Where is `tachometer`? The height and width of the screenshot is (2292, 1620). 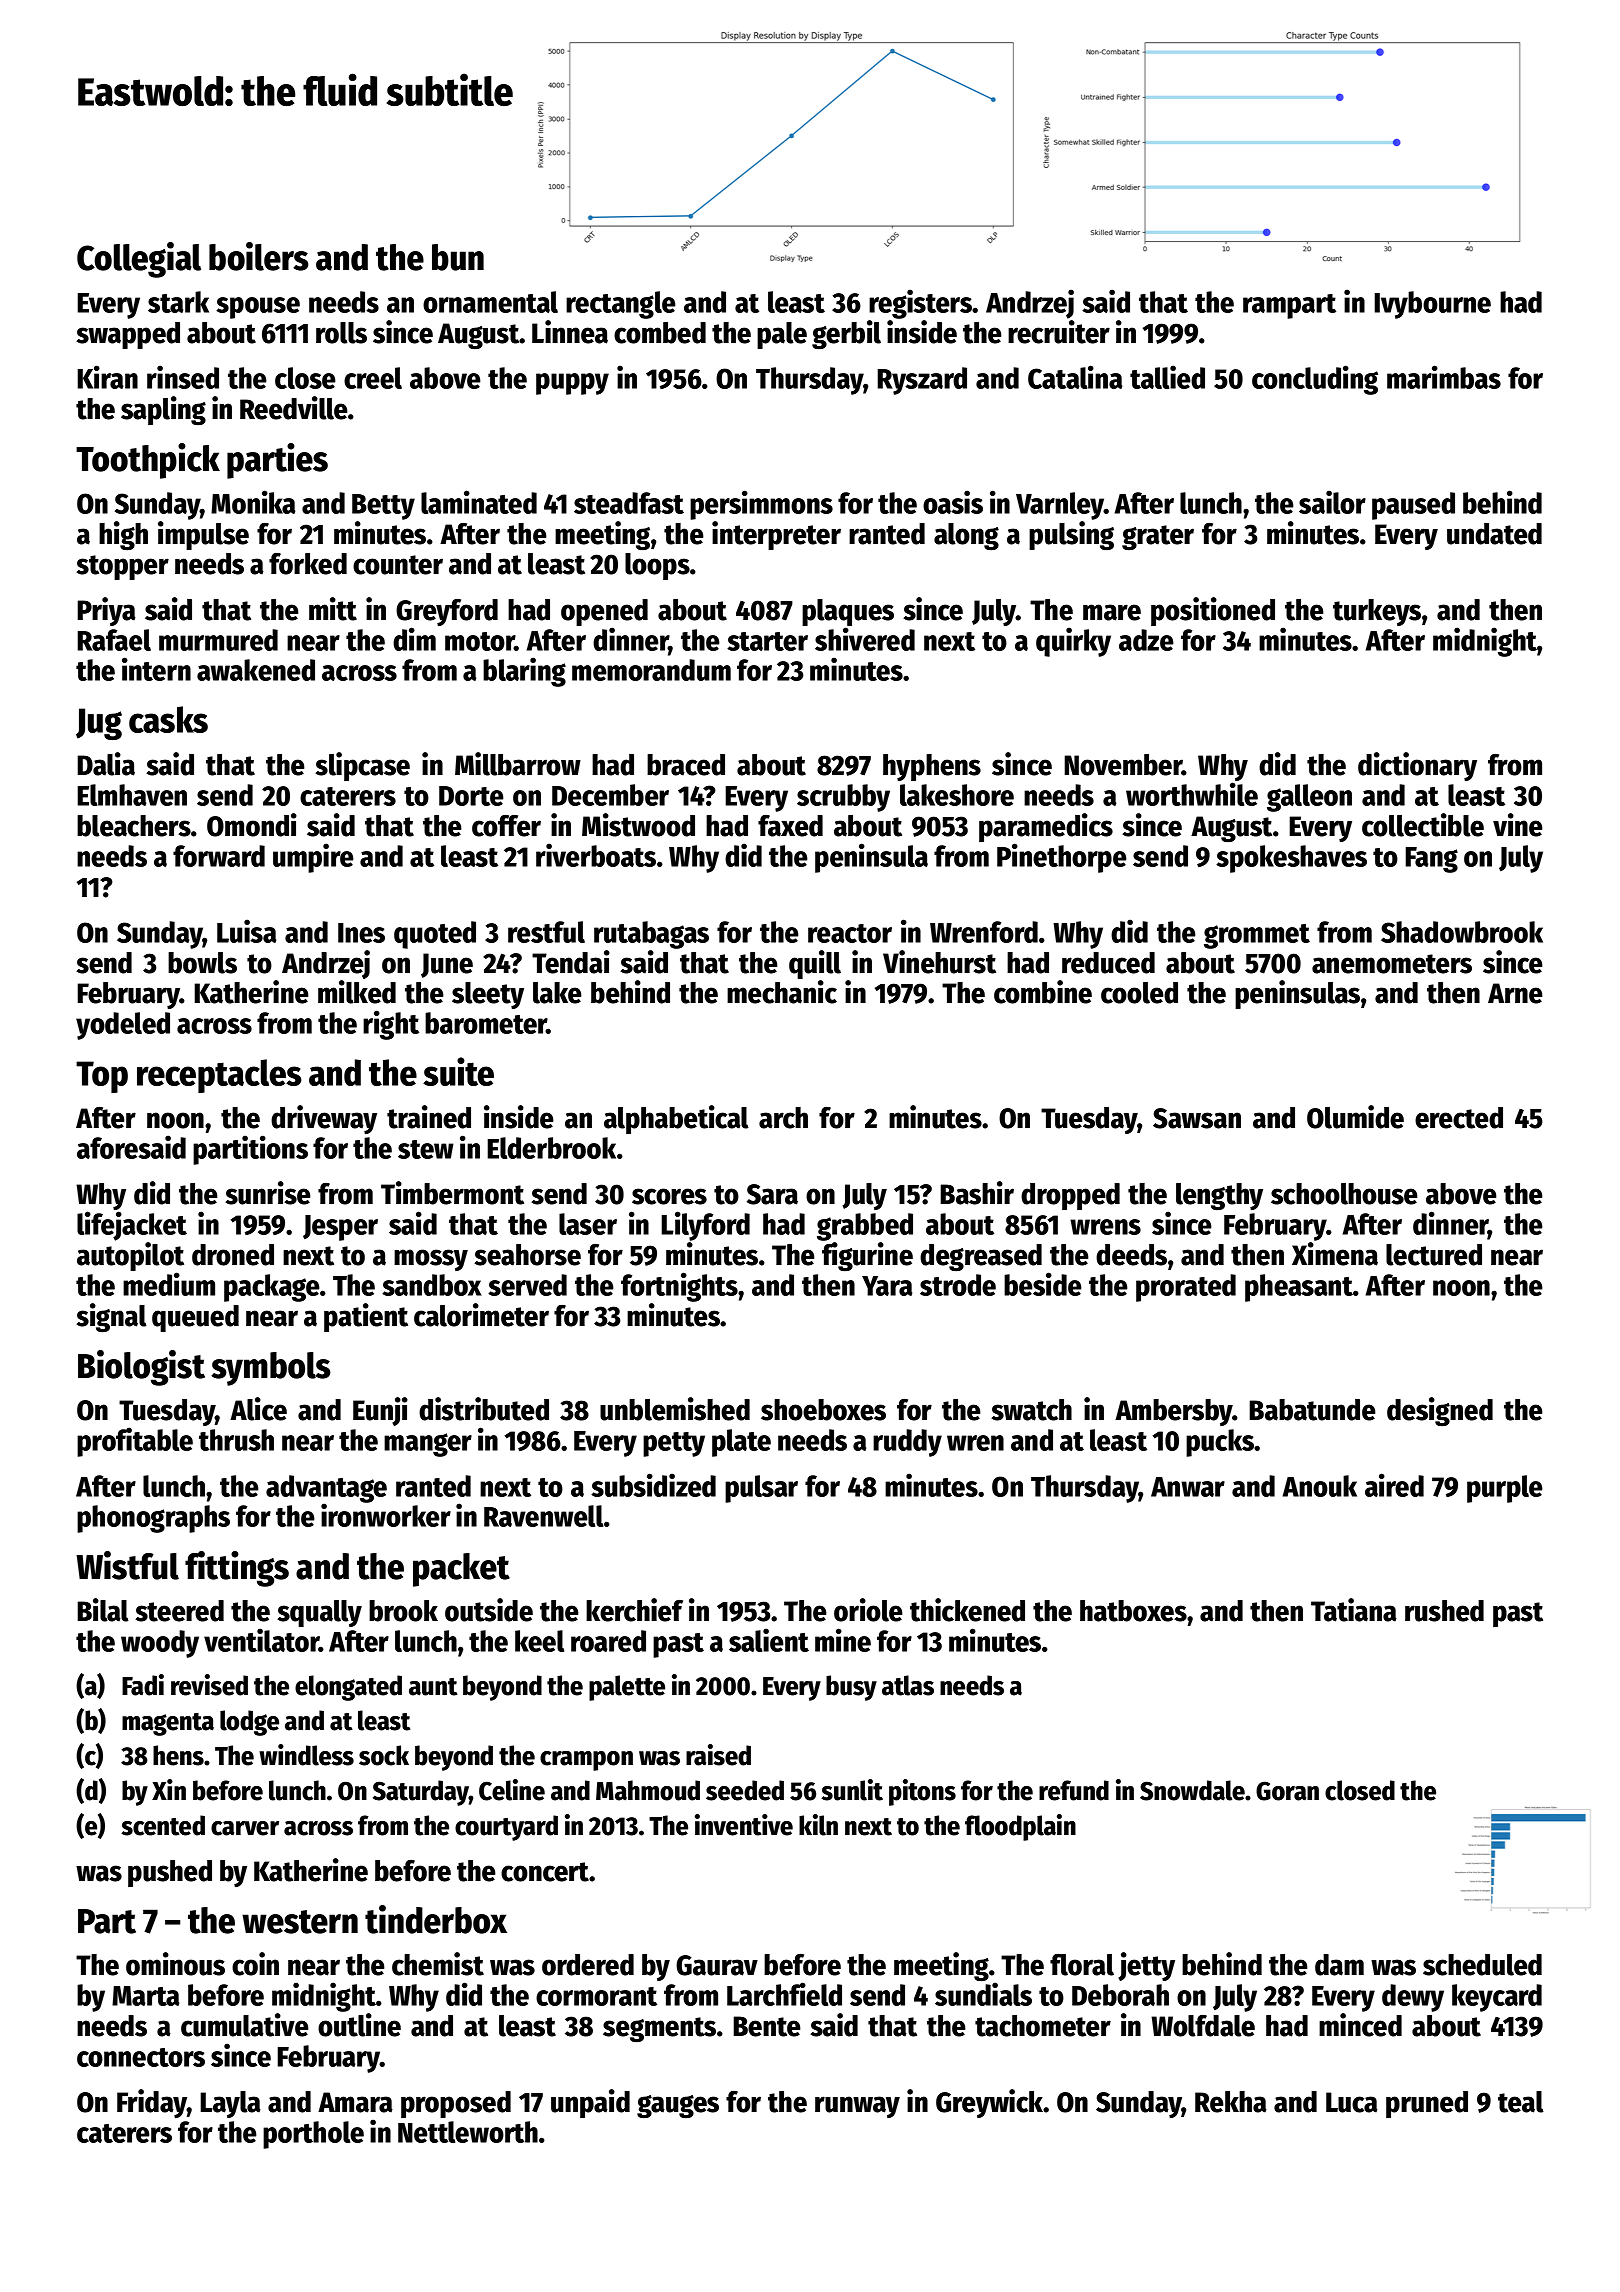 tachometer is located at coordinates (1043, 2026).
